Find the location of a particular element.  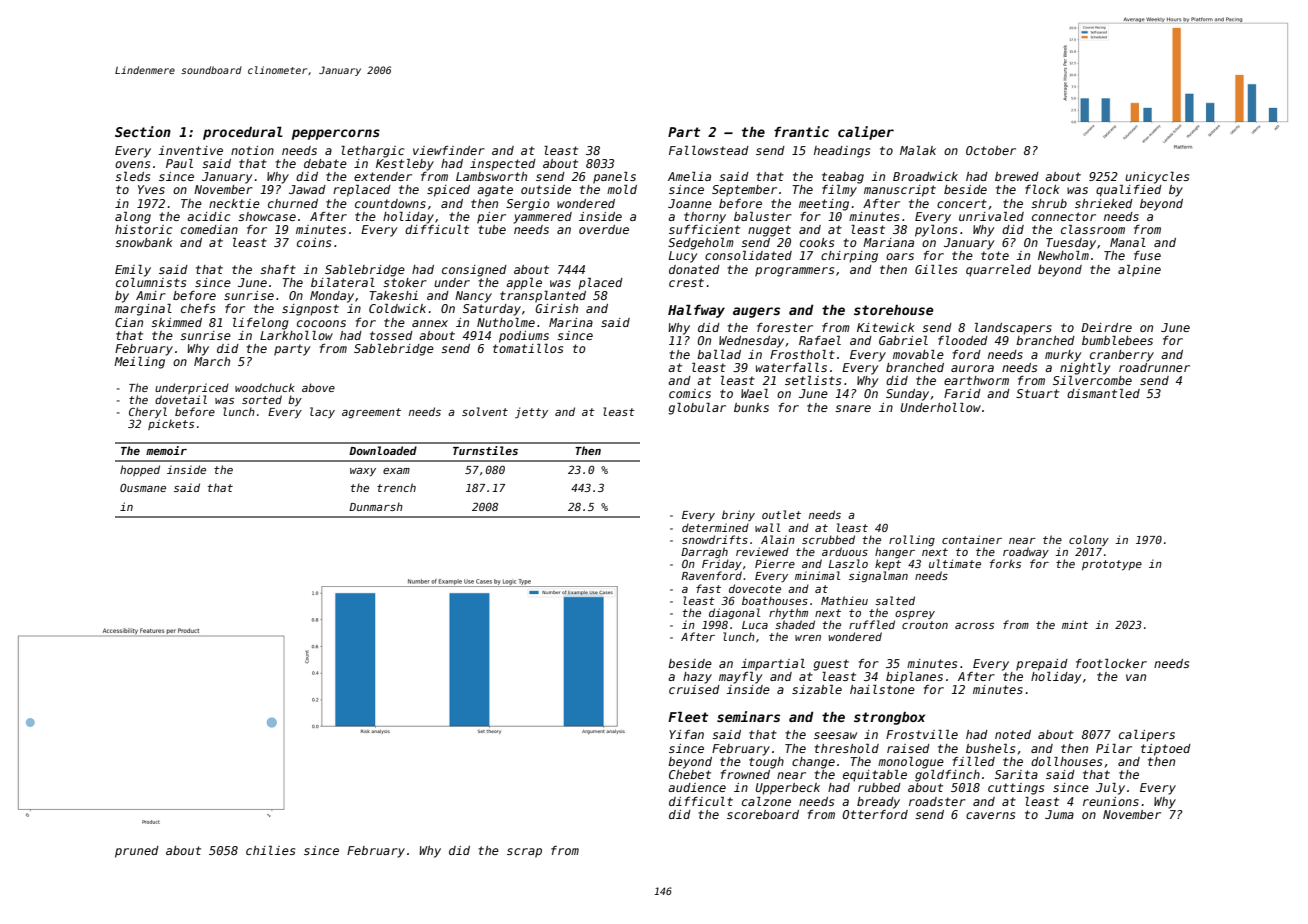

ballad is located at coordinates (719, 354).
